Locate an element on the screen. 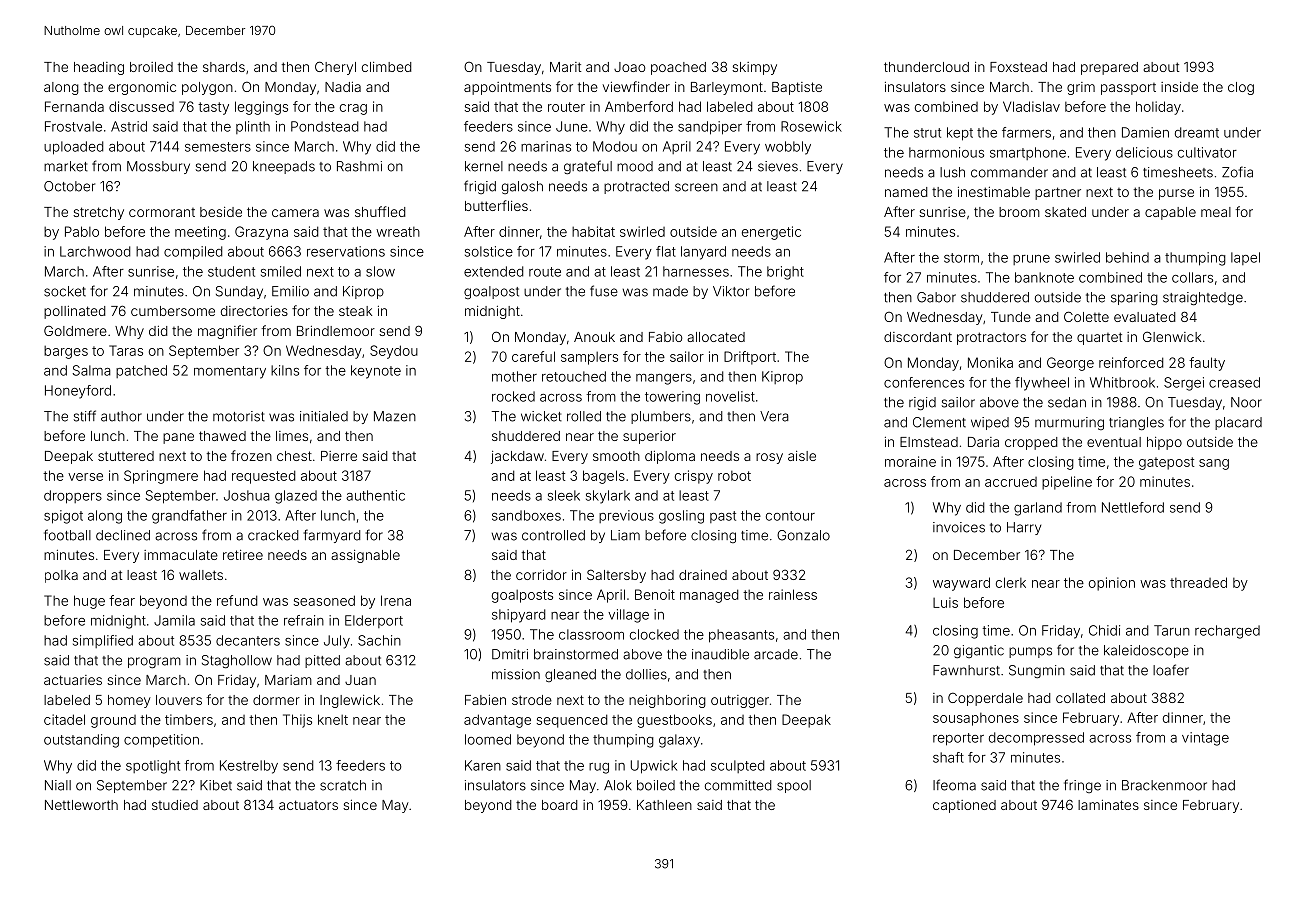 The height and width of the screenshot is (924, 1308). citadel is located at coordinates (64, 719).
